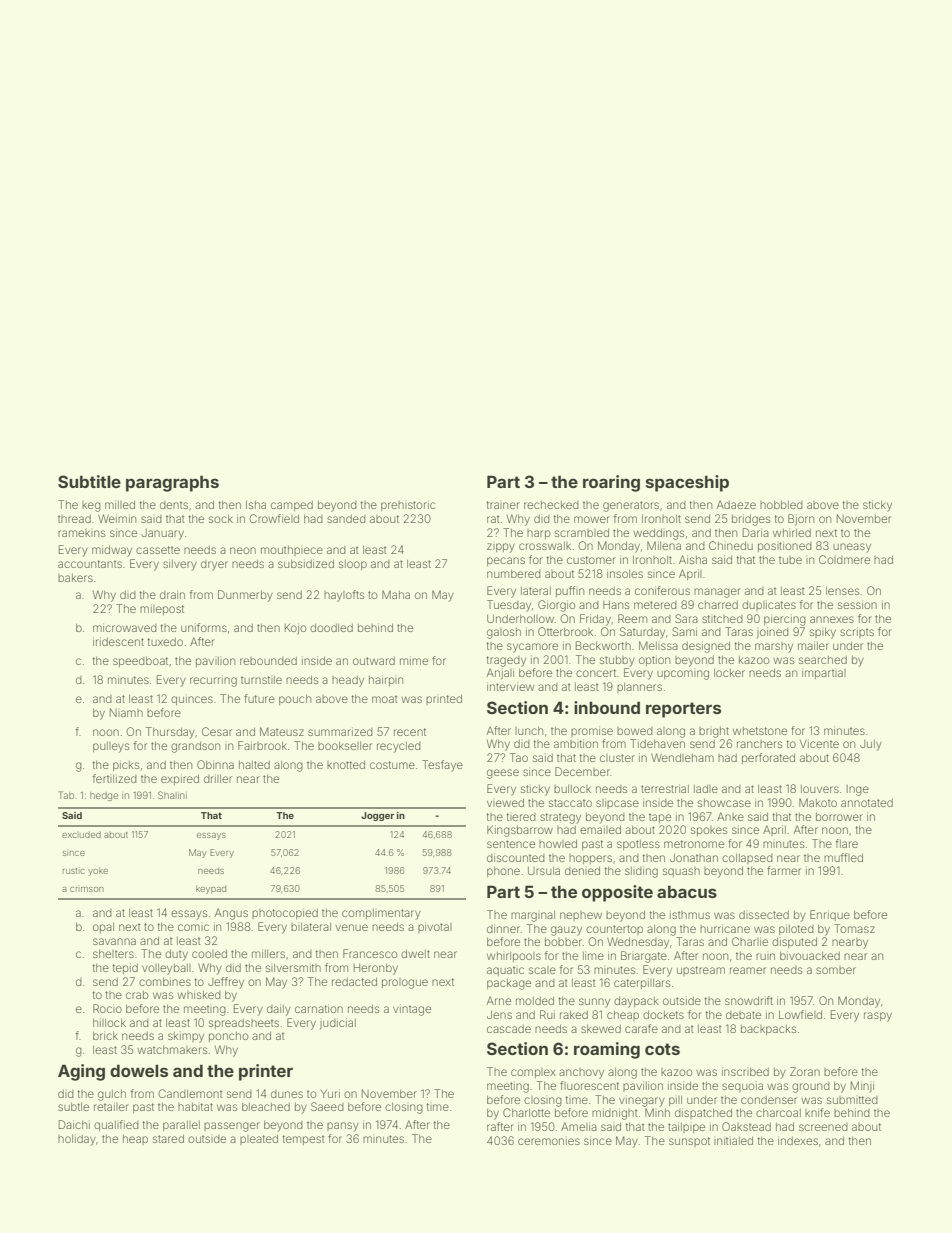 Image resolution: width=952 pixels, height=1233 pixels. Describe the element at coordinates (867, 803) in the screenshot. I see `annotated` at that location.
